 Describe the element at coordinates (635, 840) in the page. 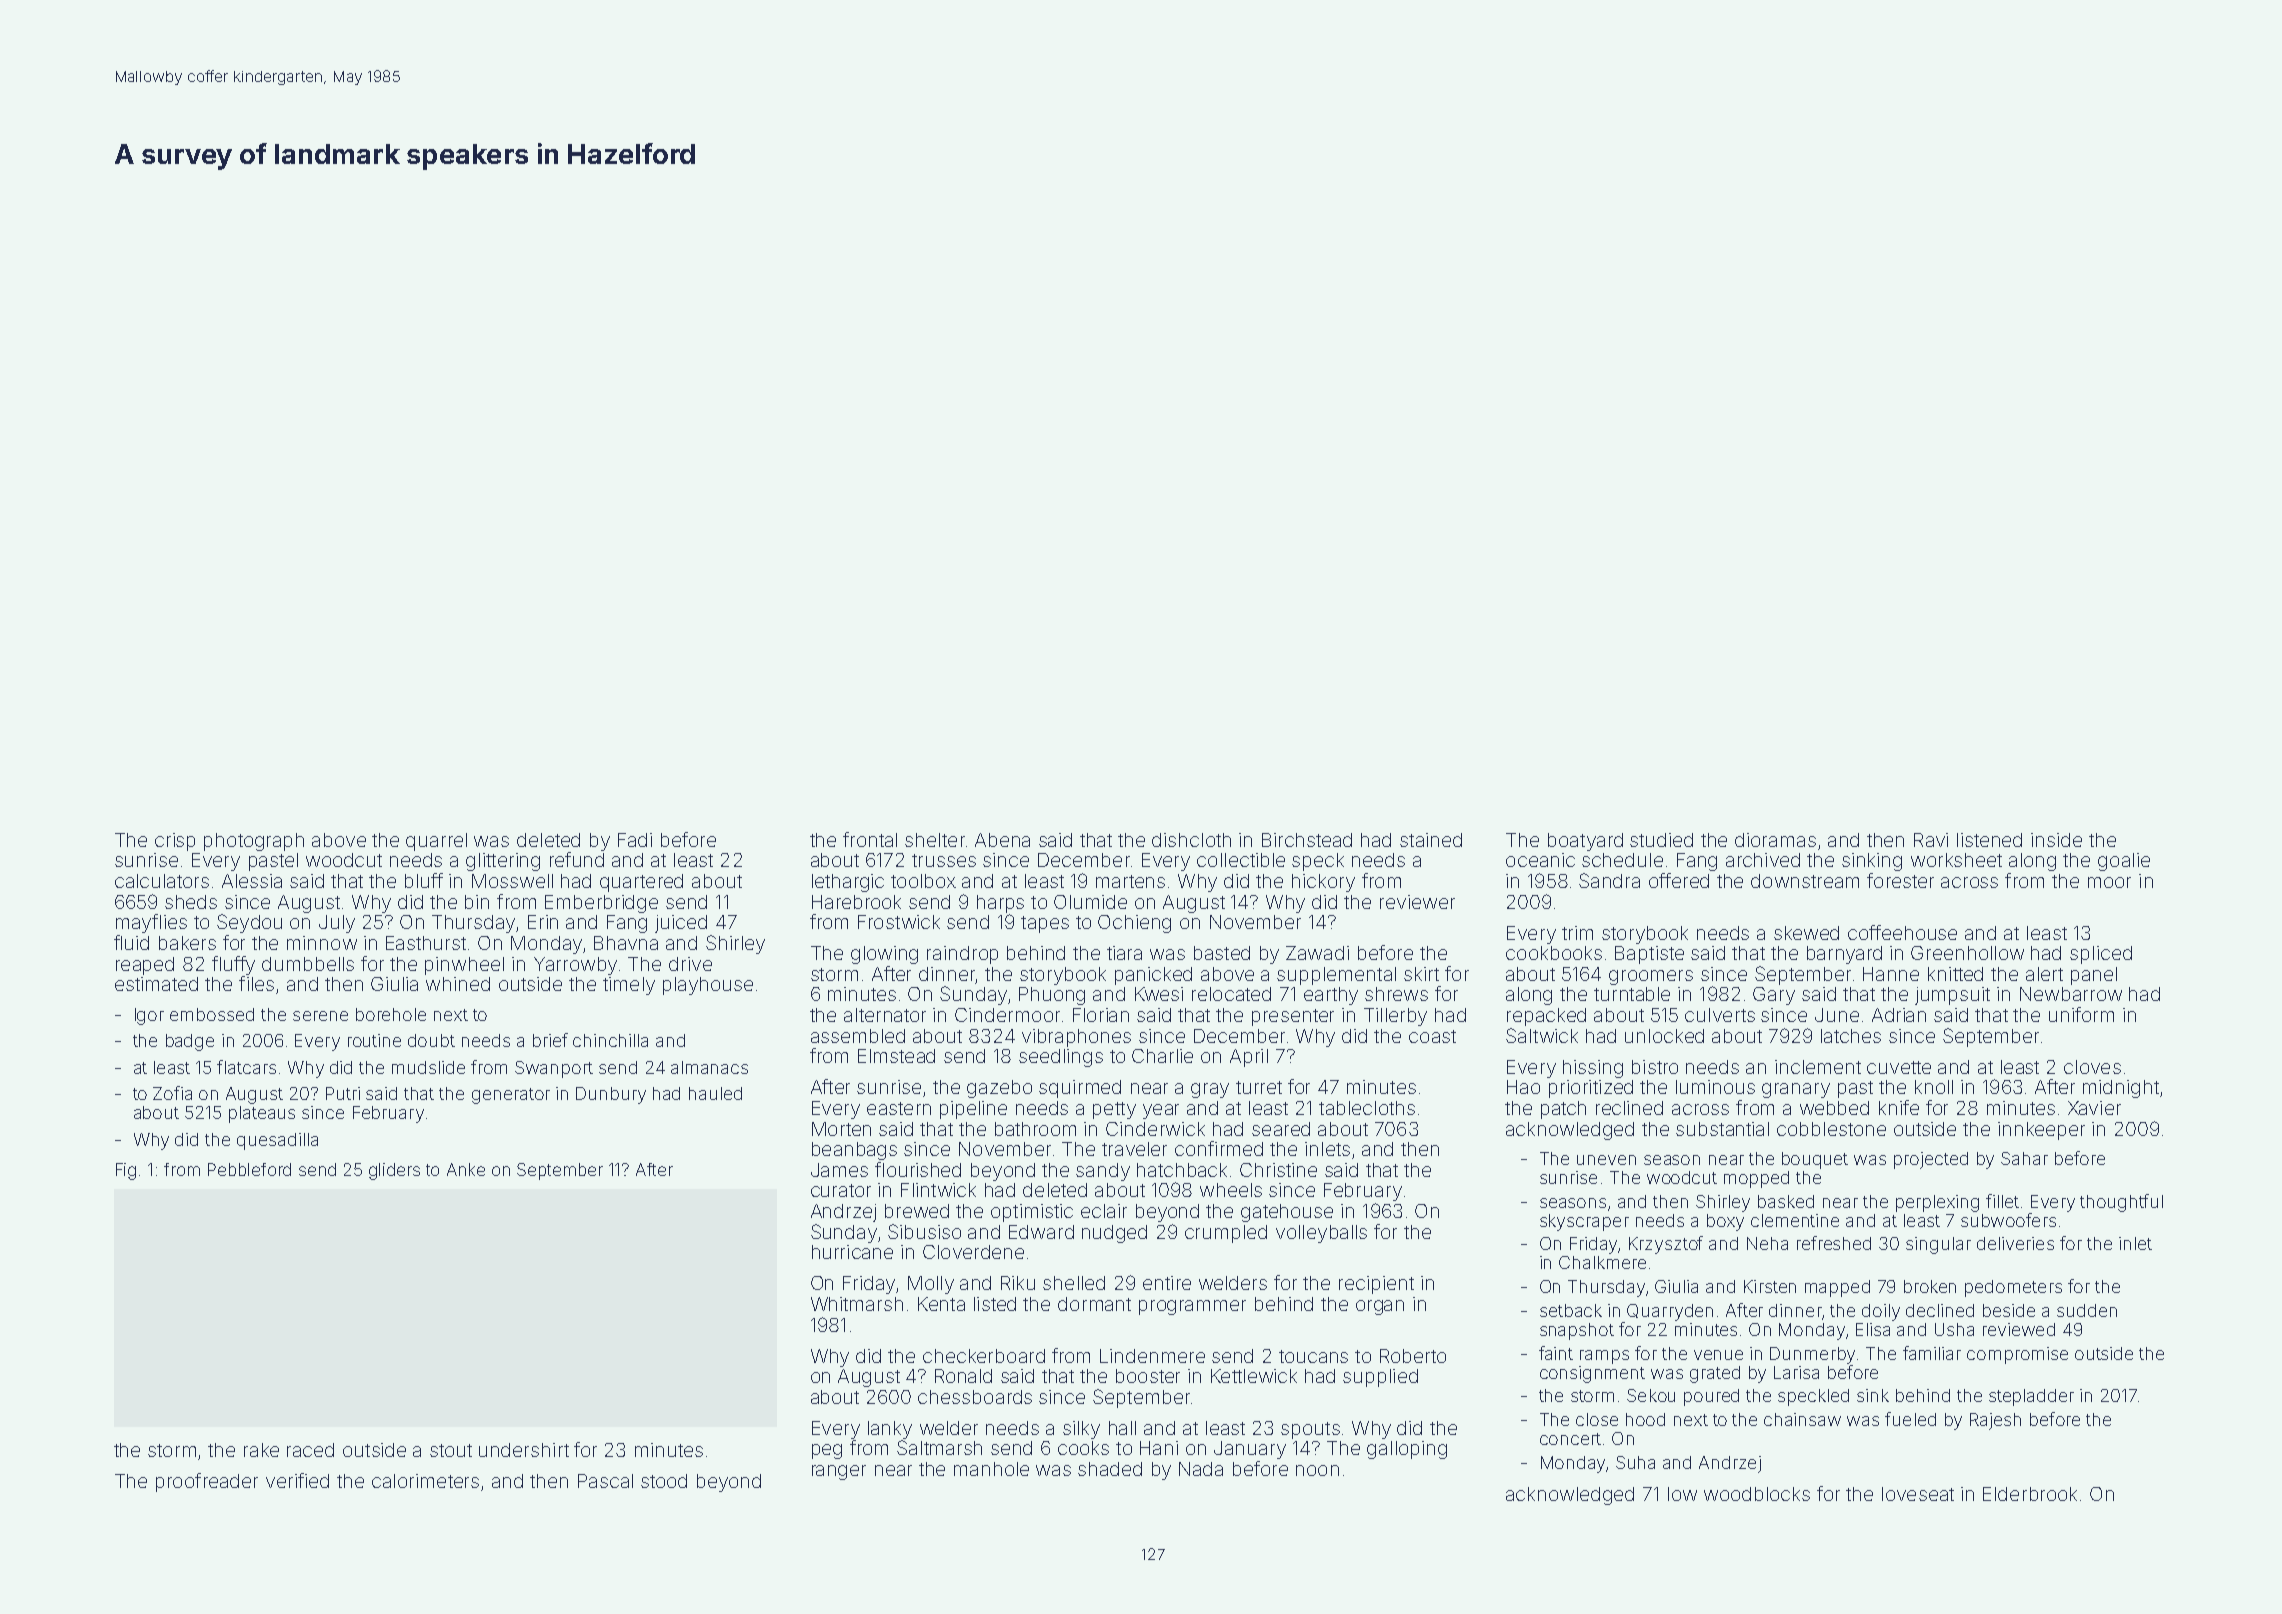

I see `Fadi` at that location.
